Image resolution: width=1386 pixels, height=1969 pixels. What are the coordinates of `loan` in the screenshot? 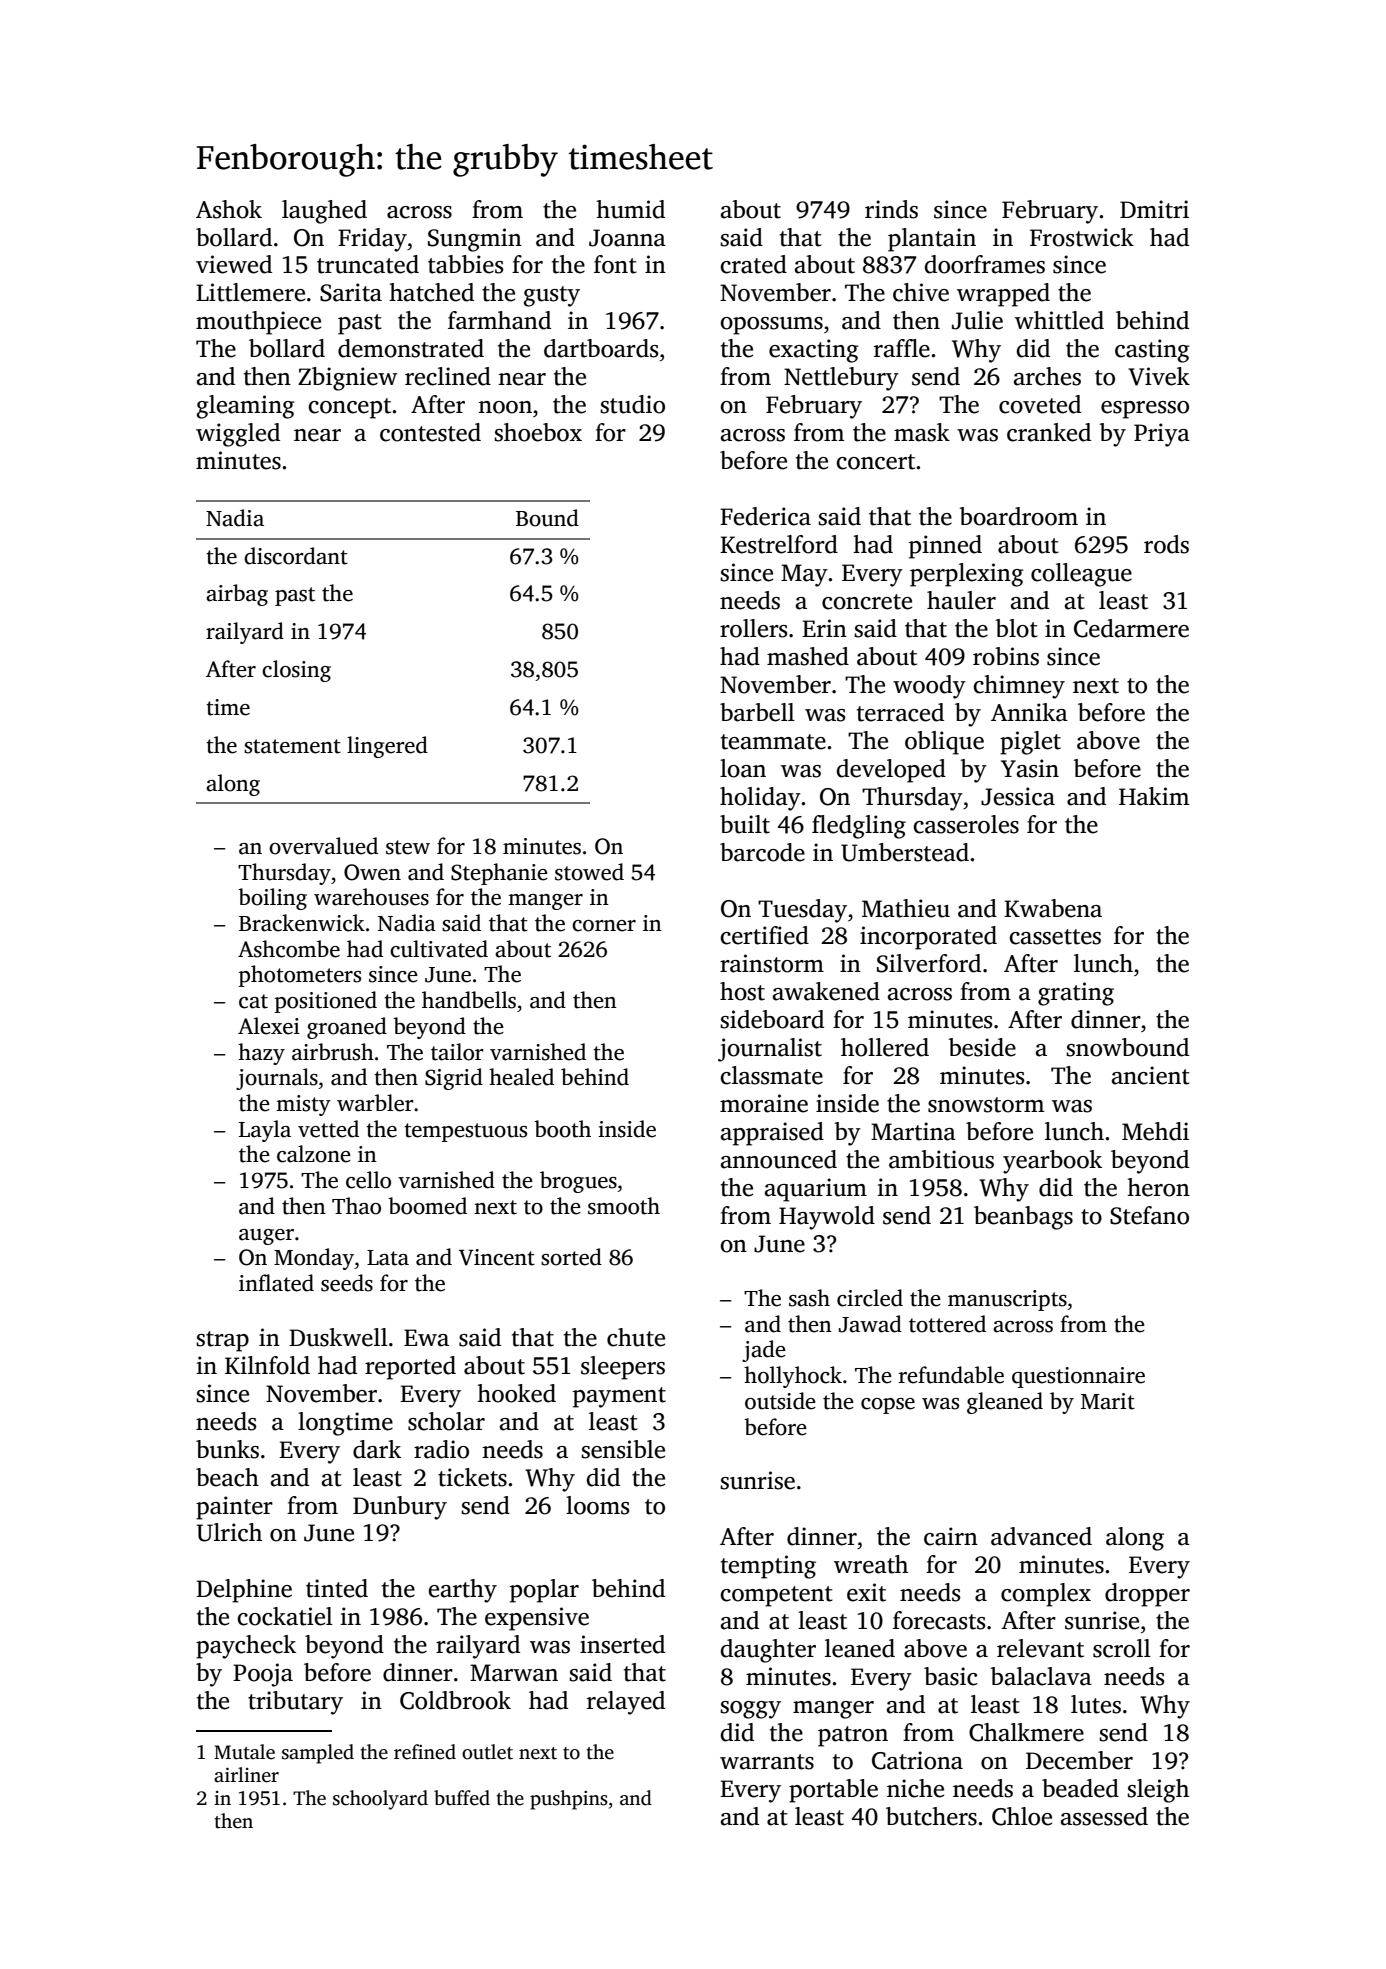 It's located at (743, 768).
